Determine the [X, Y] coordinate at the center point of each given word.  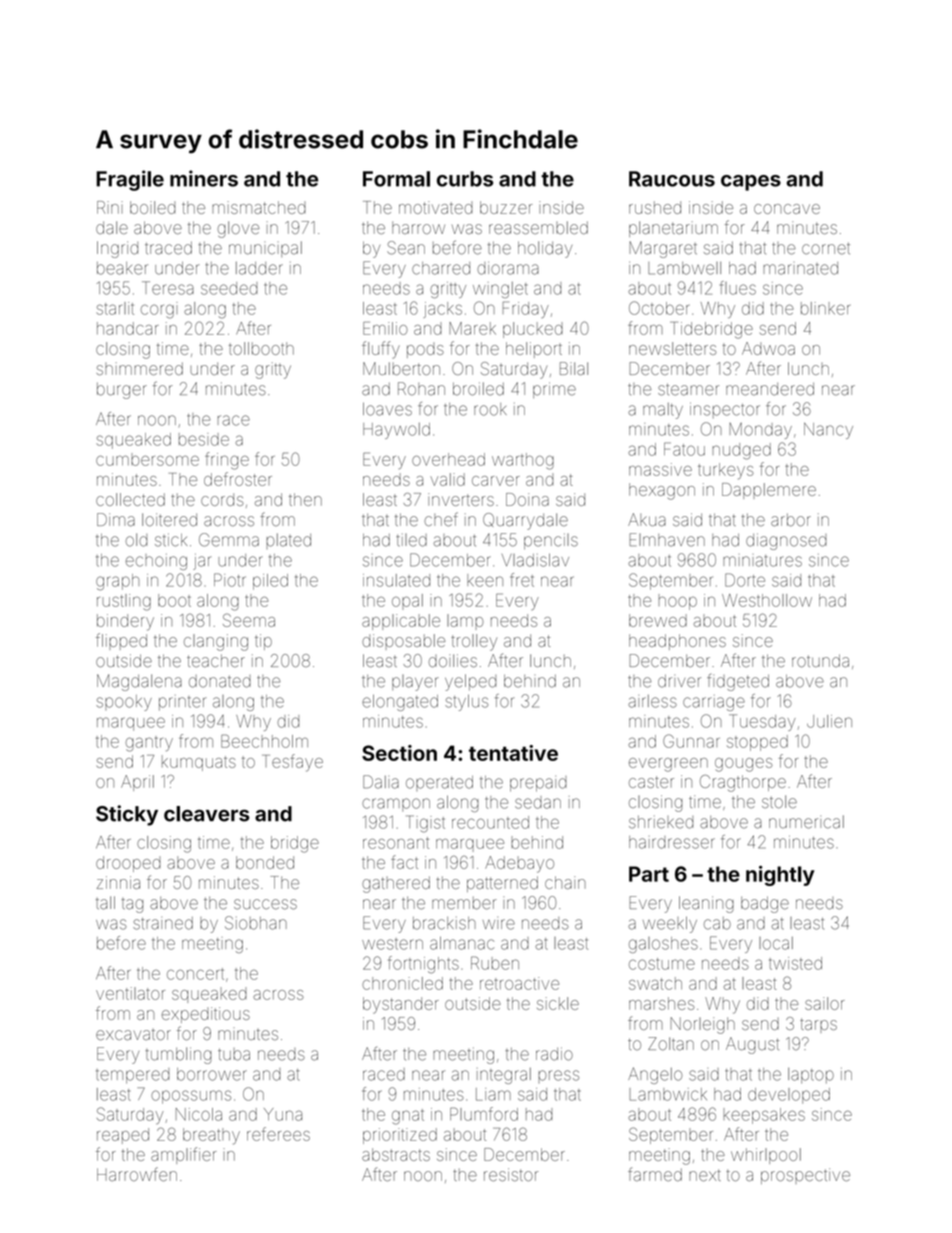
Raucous [672, 179]
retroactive [519, 983]
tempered [132, 1076]
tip [263, 642]
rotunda [820, 660]
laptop [811, 1076]
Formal [396, 179]
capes [751, 183]
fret [522, 580]
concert [195, 974]
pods [425, 350]
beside [204, 439]
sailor [825, 1003]
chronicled [402, 983]
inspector [725, 410]
